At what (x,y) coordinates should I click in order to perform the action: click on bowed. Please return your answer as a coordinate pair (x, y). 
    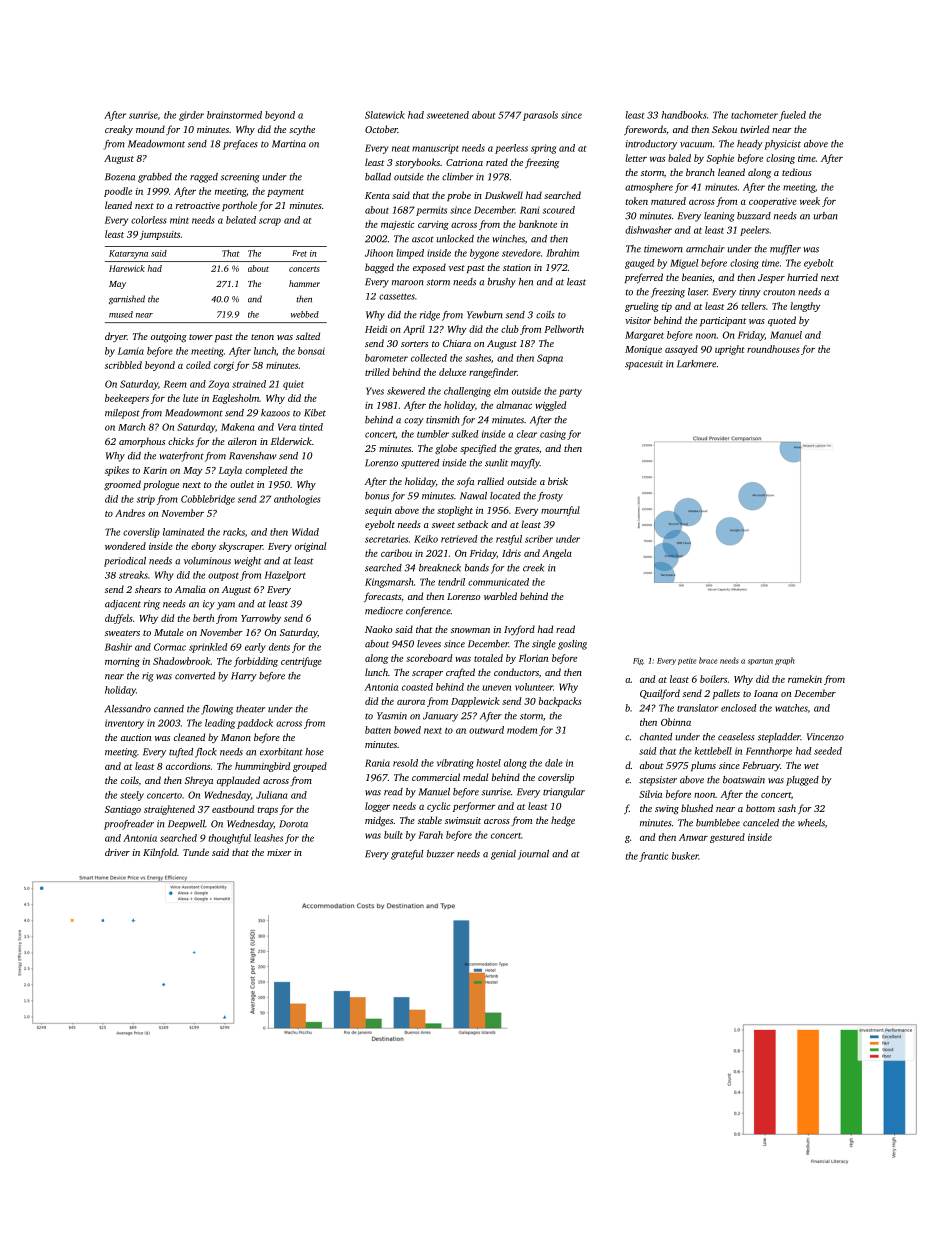
    Looking at the image, I should click on (407, 730).
